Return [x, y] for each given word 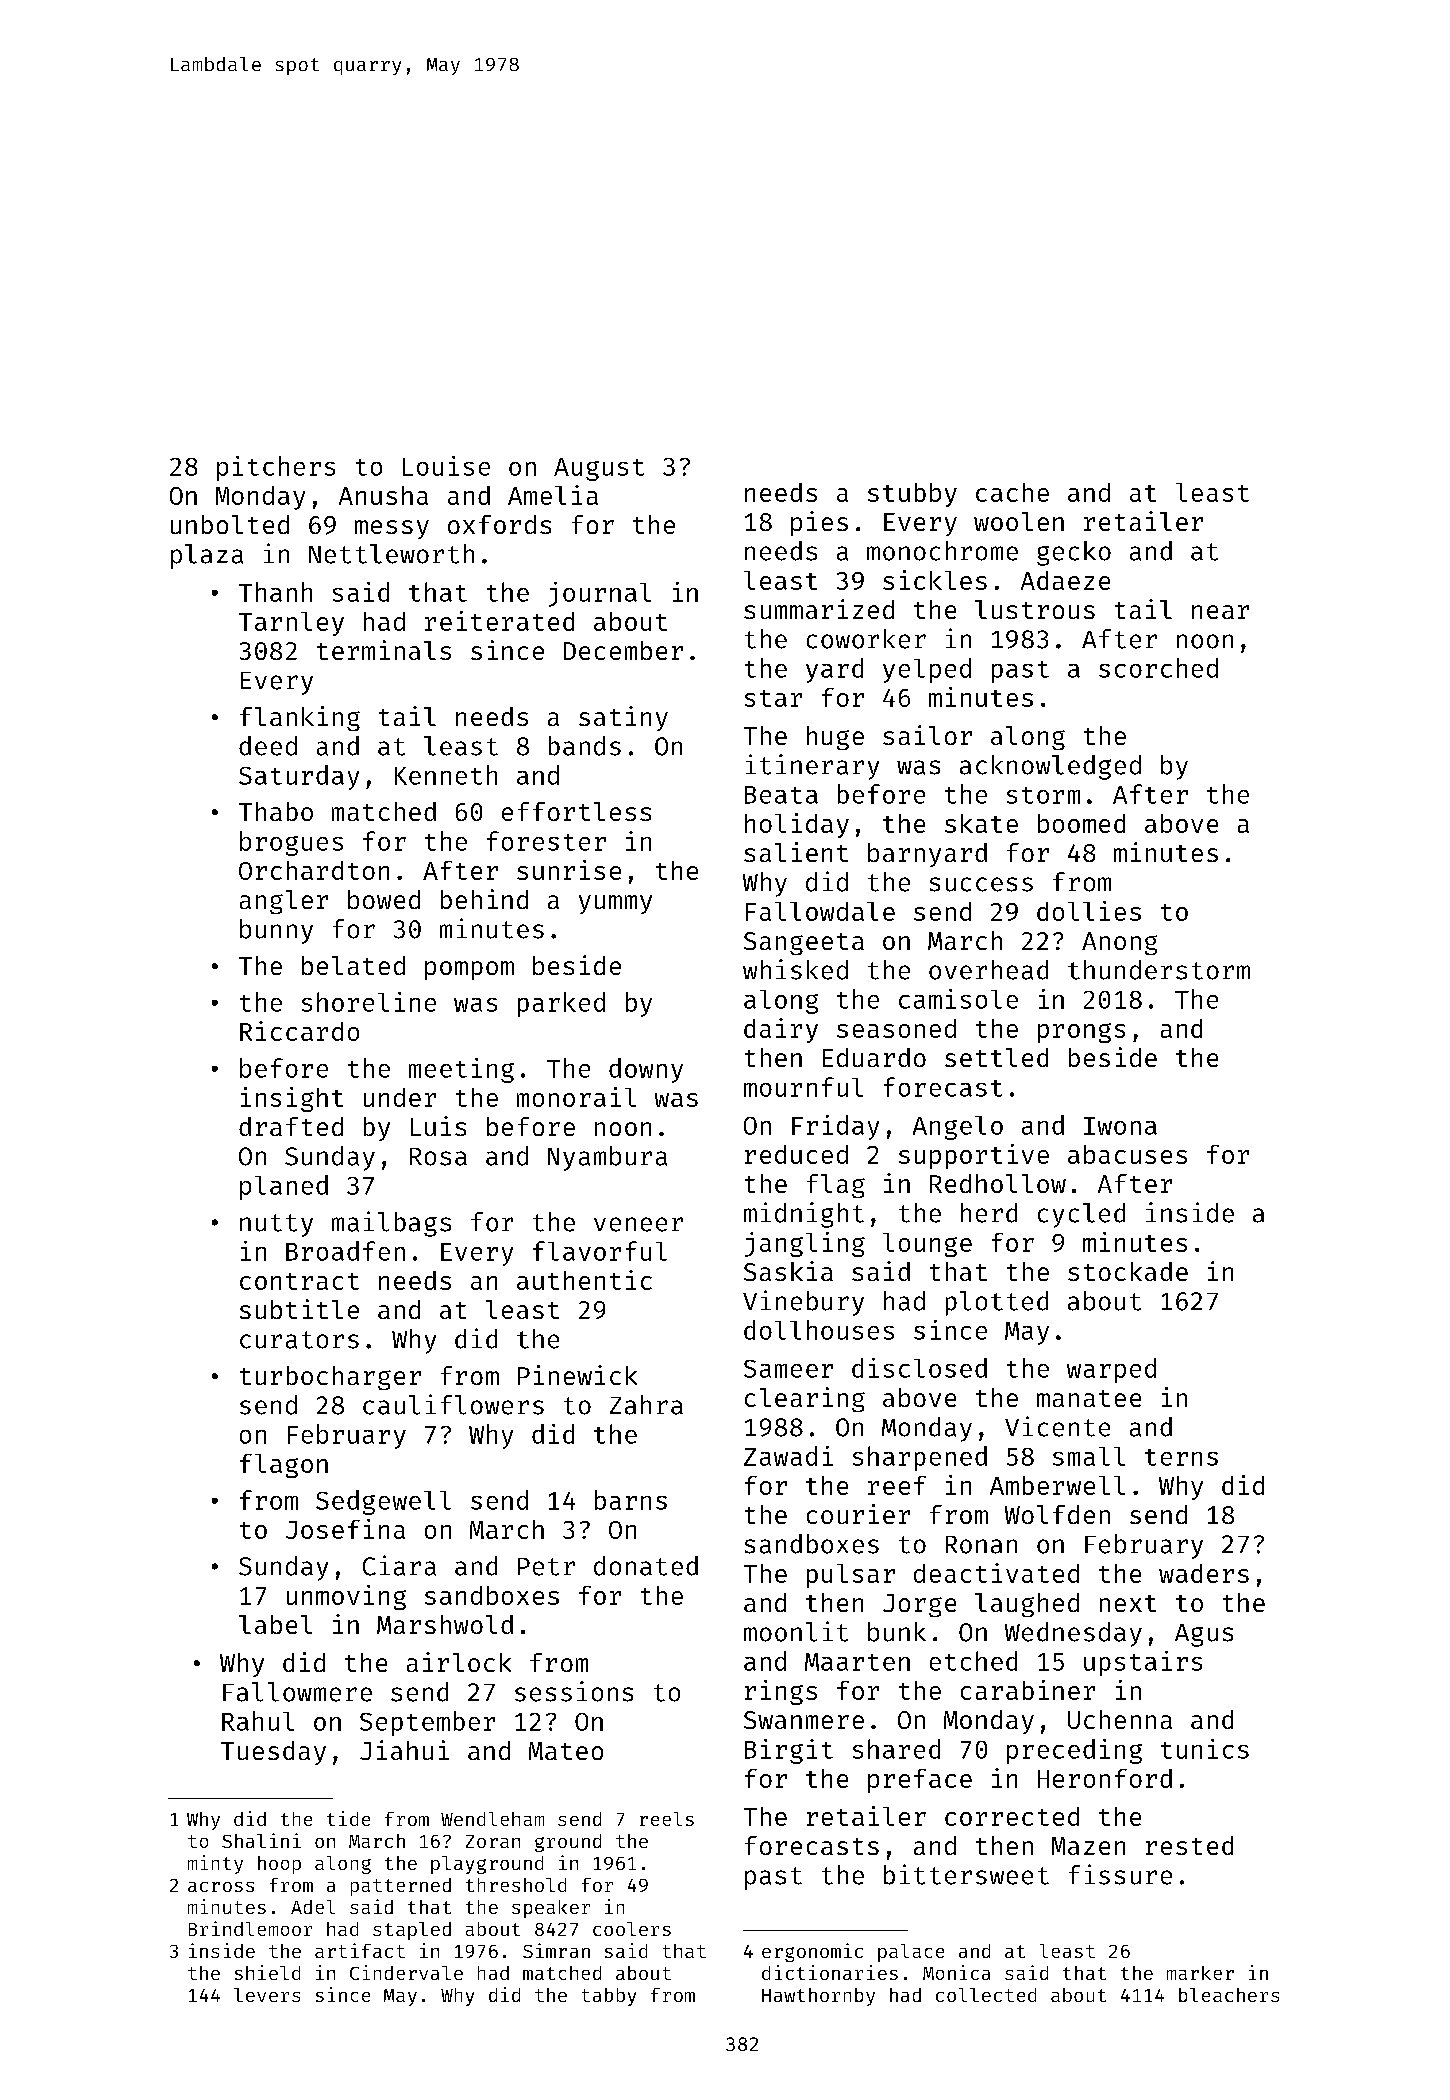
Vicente [1057, 1426]
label [275, 1624]
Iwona [1120, 1126]
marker [1200, 1973]
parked [561, 1004]
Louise [446, 466]
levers [267, 1995]
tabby [609, 1997]
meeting [461, 1070]
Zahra [646, 1405]
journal [600, 594]
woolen [1019, 521]
